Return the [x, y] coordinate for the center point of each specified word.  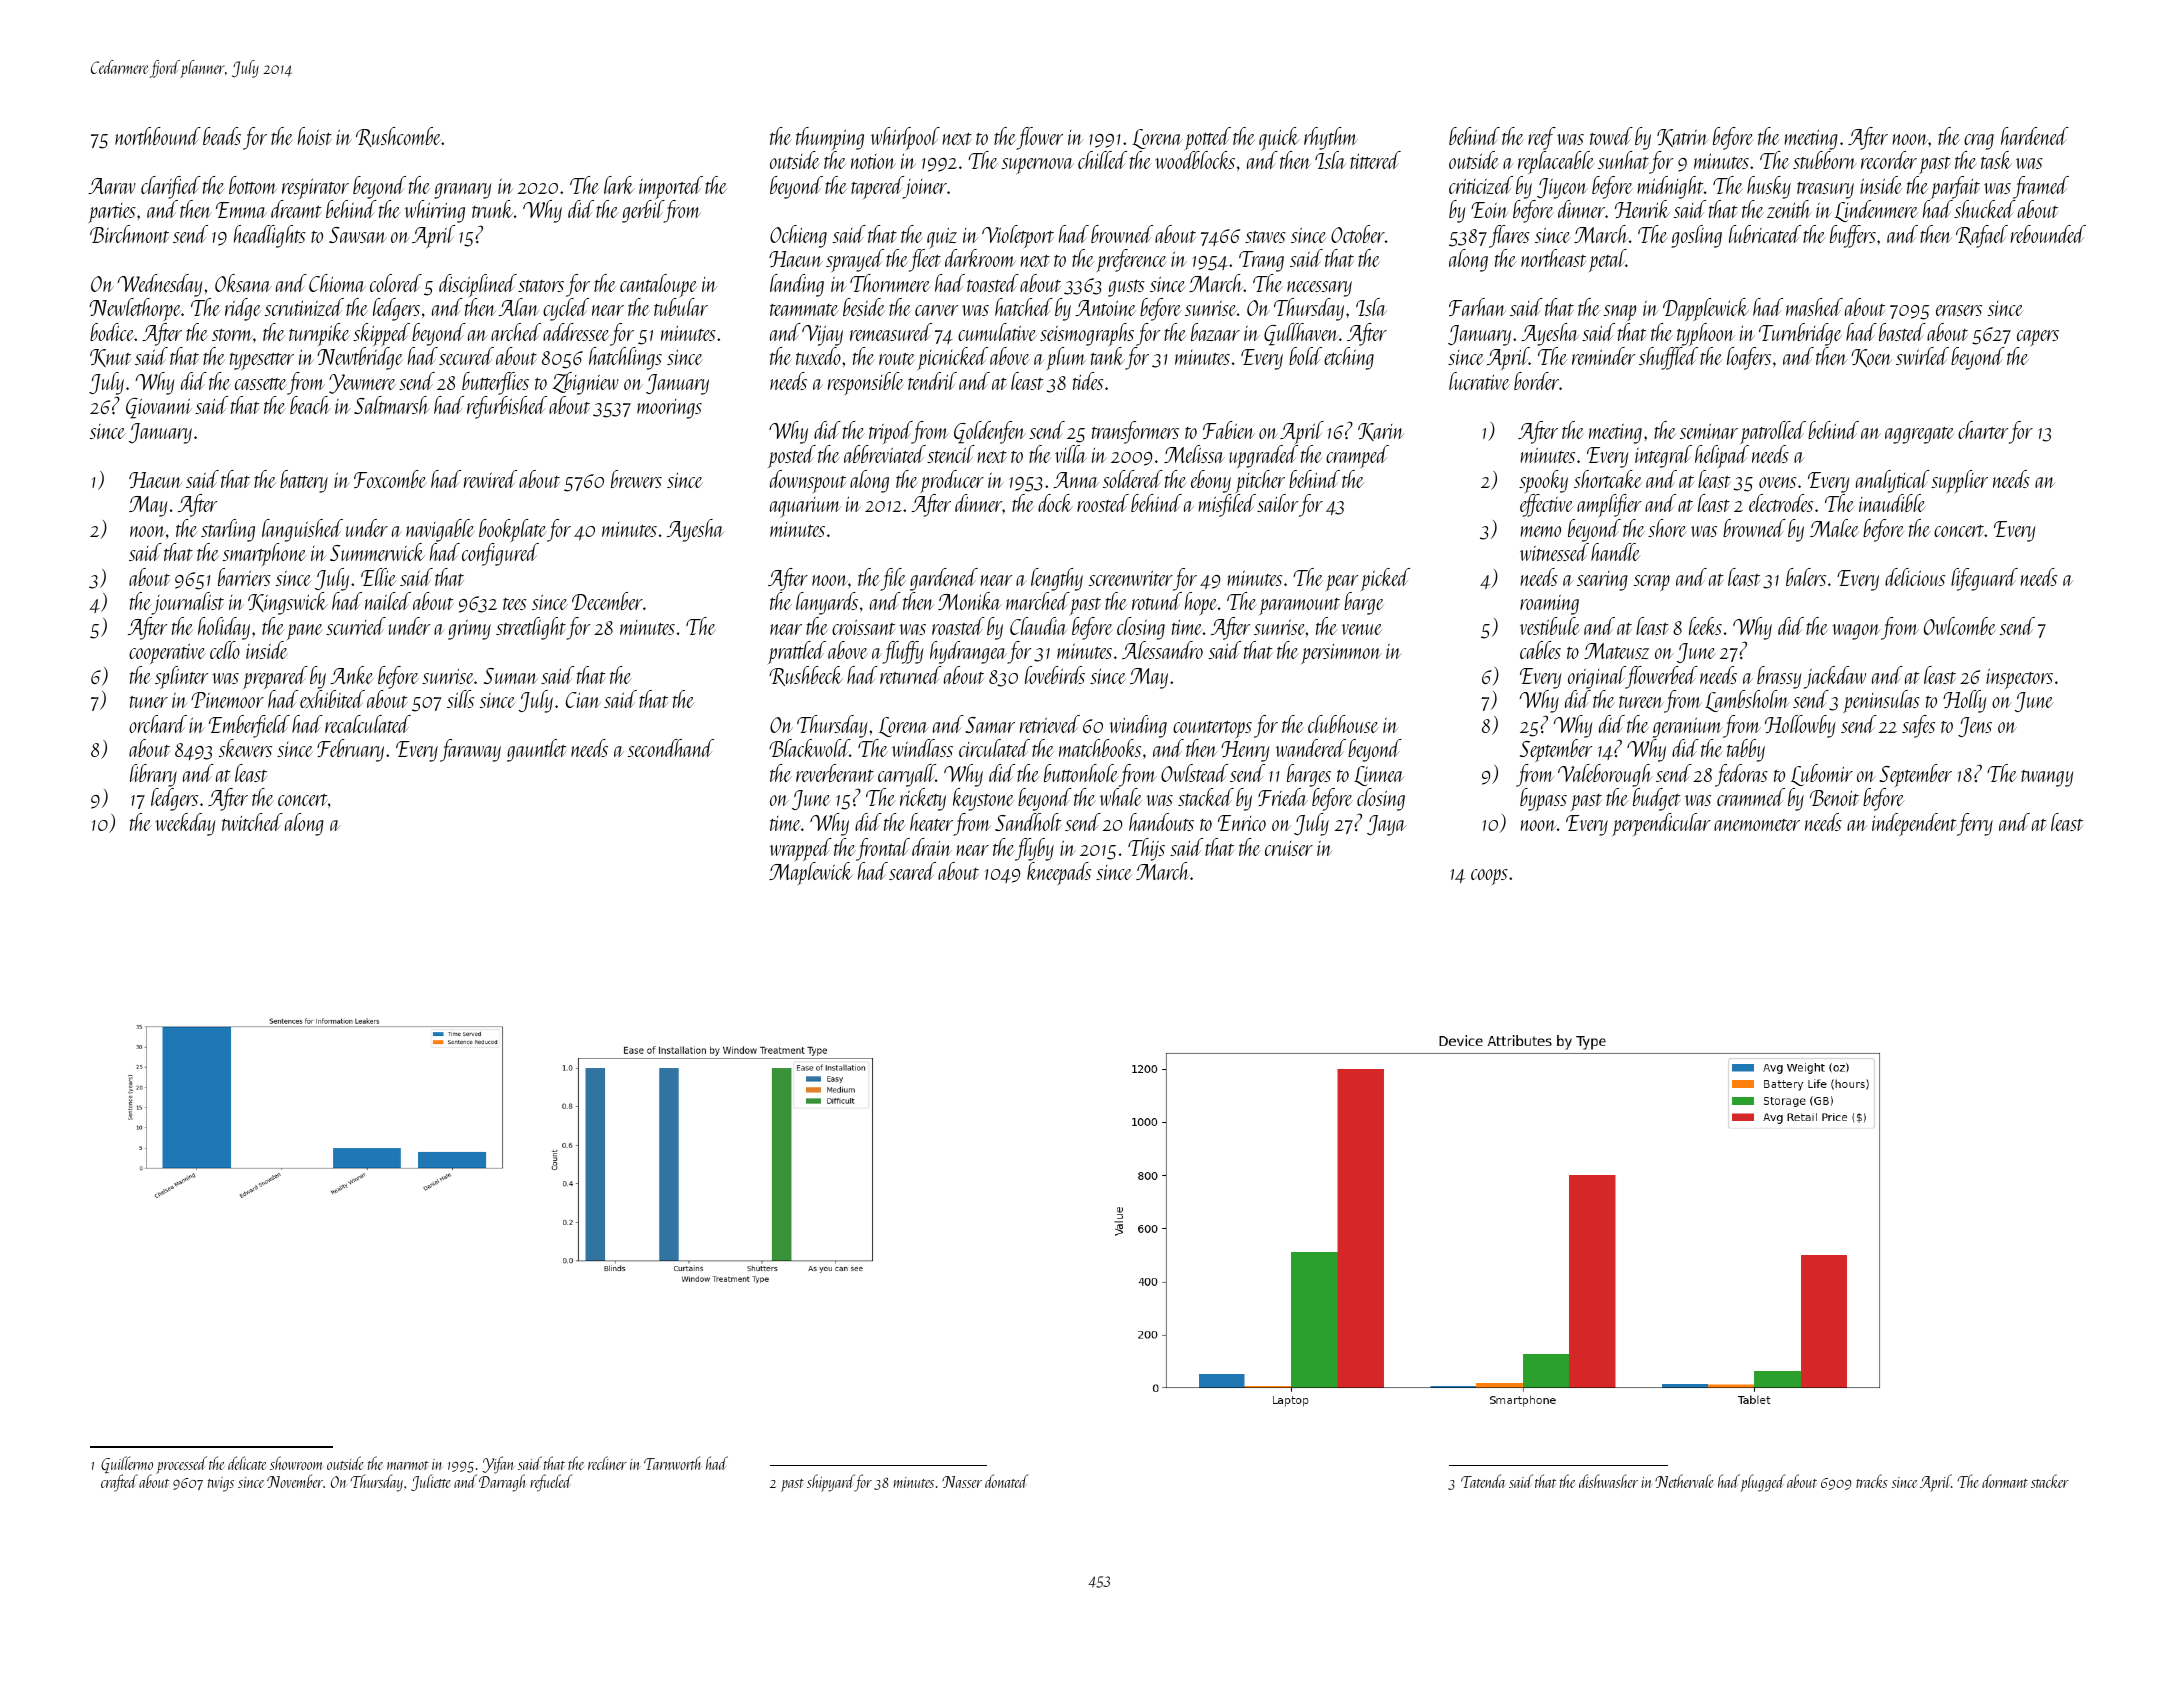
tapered [877, 187]
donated [1006, 1481]
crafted [119, 1483]
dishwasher [1608, 1481]
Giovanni [159, 408]
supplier [1959, 481]
